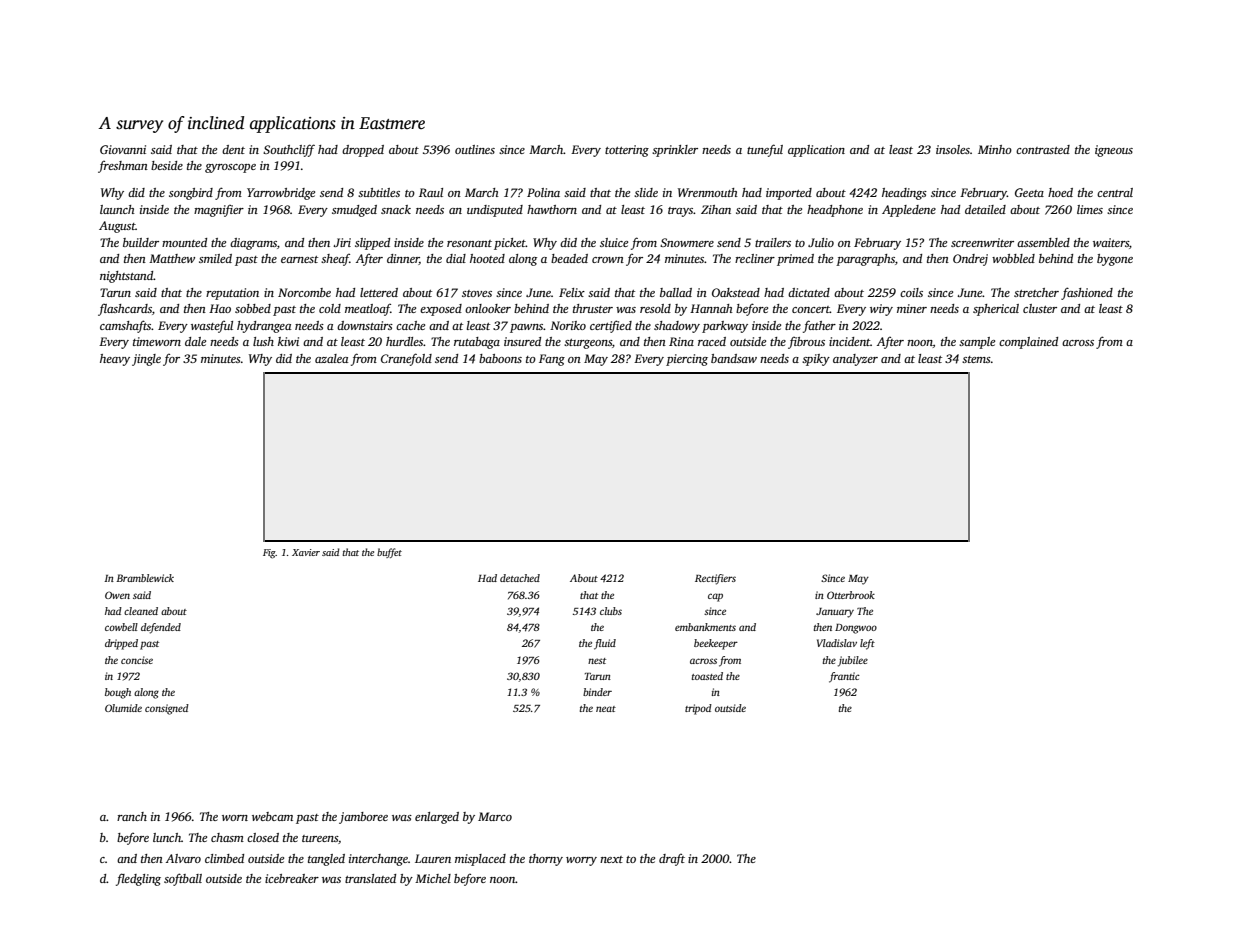  I want to click on Giovanni, so click(123, 149).
